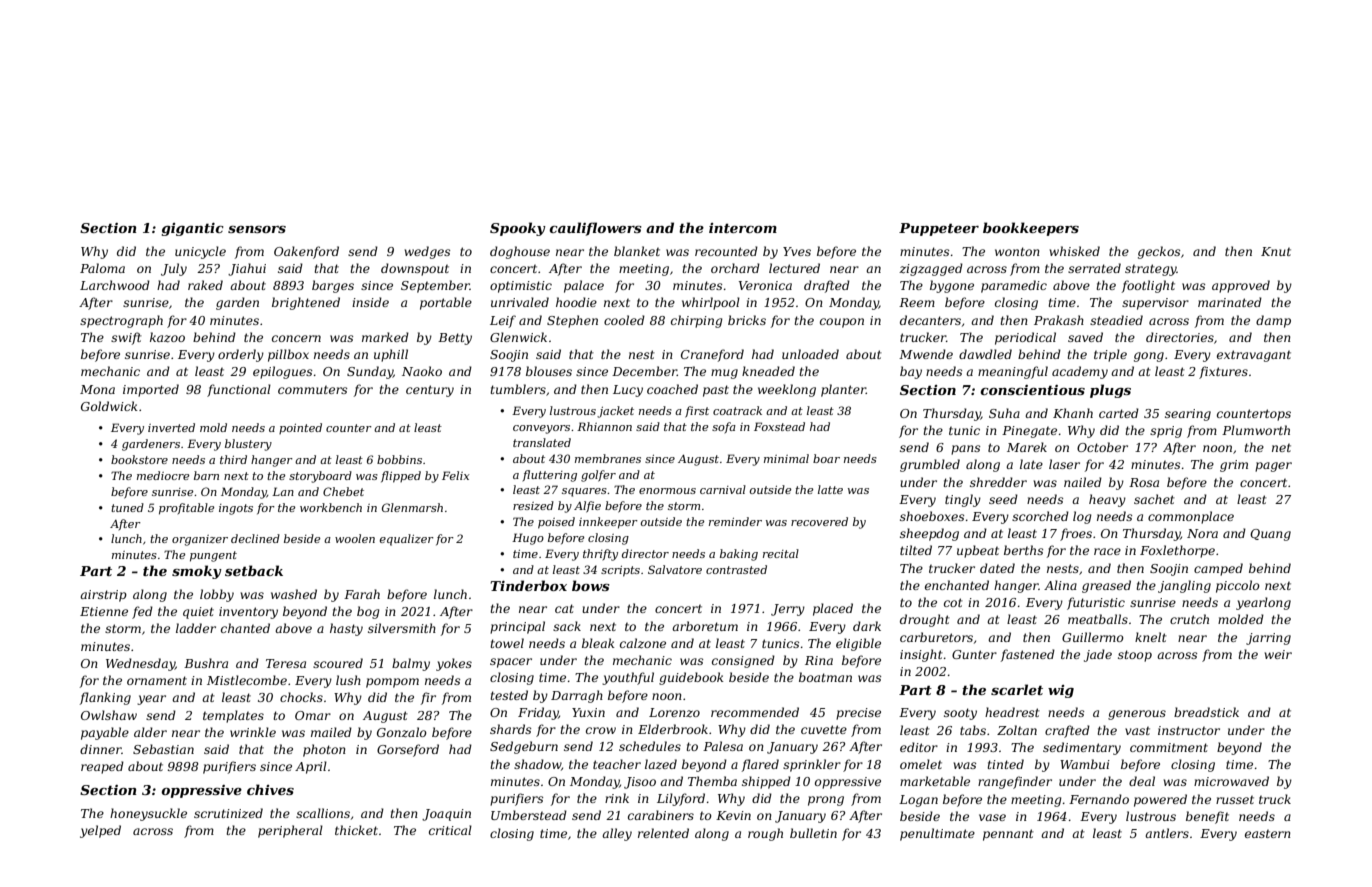 The width and height of the screenshot is (1372, 887). I want to click on mug, so click(724, 374).
